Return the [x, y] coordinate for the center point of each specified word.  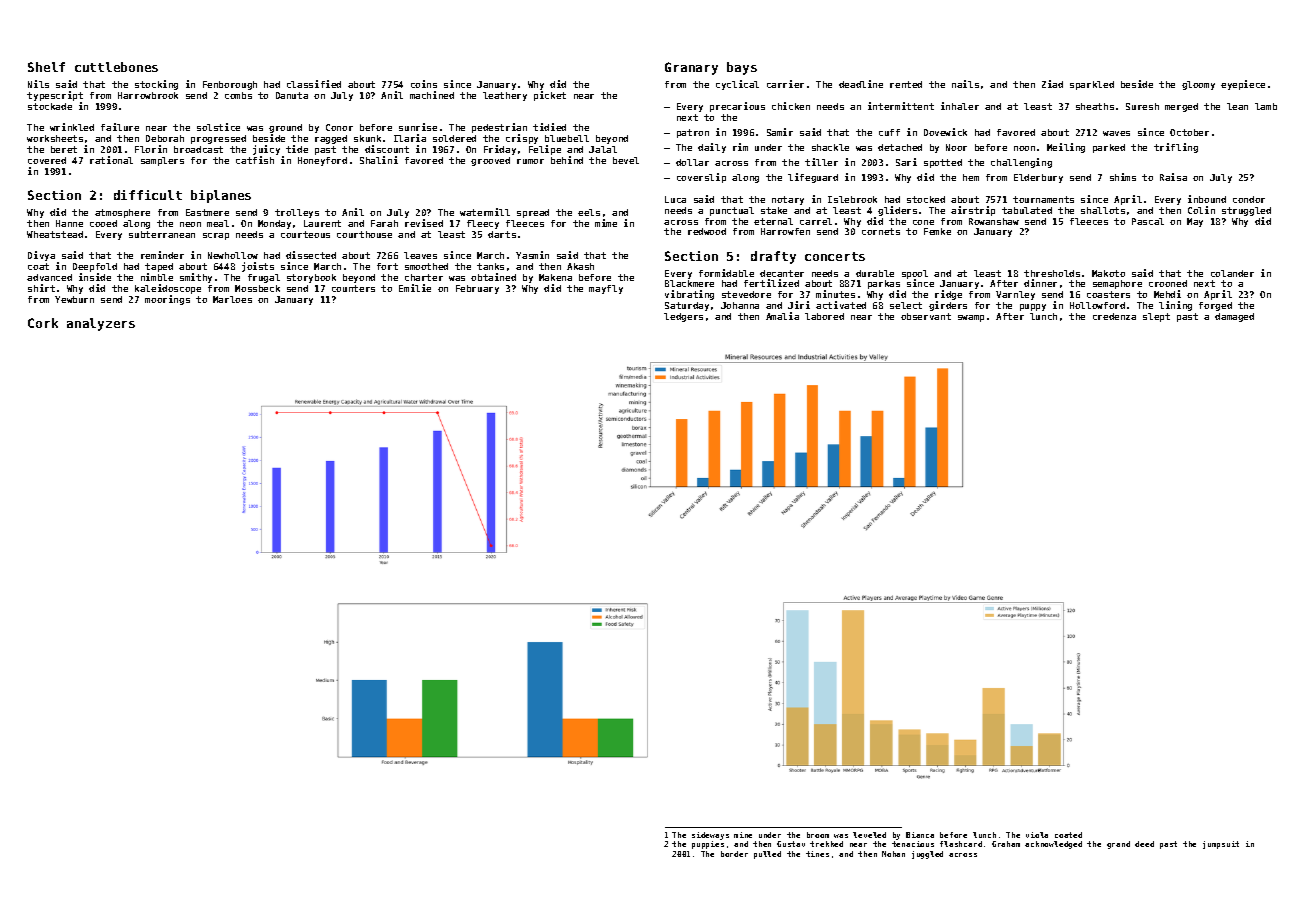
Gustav [791, 844]
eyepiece [1243, 85]
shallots [1103, 210]
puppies [708, 845]
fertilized [771, 283]
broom [818, 835]
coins [424, 84]
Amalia [782, 316]
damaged [1234, 317]
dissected [311, 255]
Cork [43, 323]
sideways [710, 836]
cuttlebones [116, 67]
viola [1037, 835]
